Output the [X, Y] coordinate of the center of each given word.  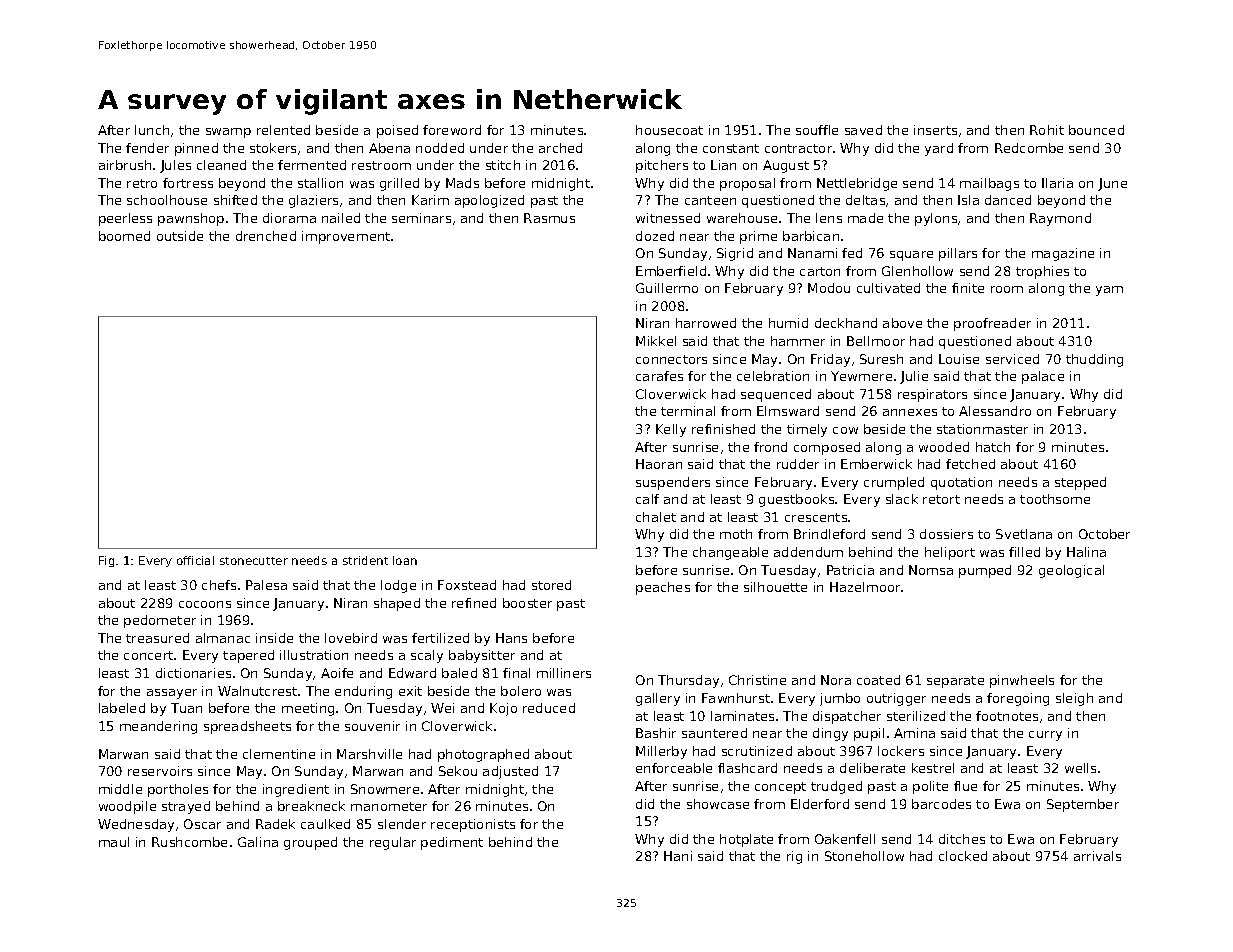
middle [120, 789]
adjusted [510, 772]
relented [283, 130]
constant [731, 148]
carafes [659, 376]
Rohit [1047, 130]
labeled [122, 708]
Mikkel [656, 341]
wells [1080, 768]
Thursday [688, 681]
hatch [993, 447]
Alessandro [995, 411]
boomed [124, 236]
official [195, 560]
